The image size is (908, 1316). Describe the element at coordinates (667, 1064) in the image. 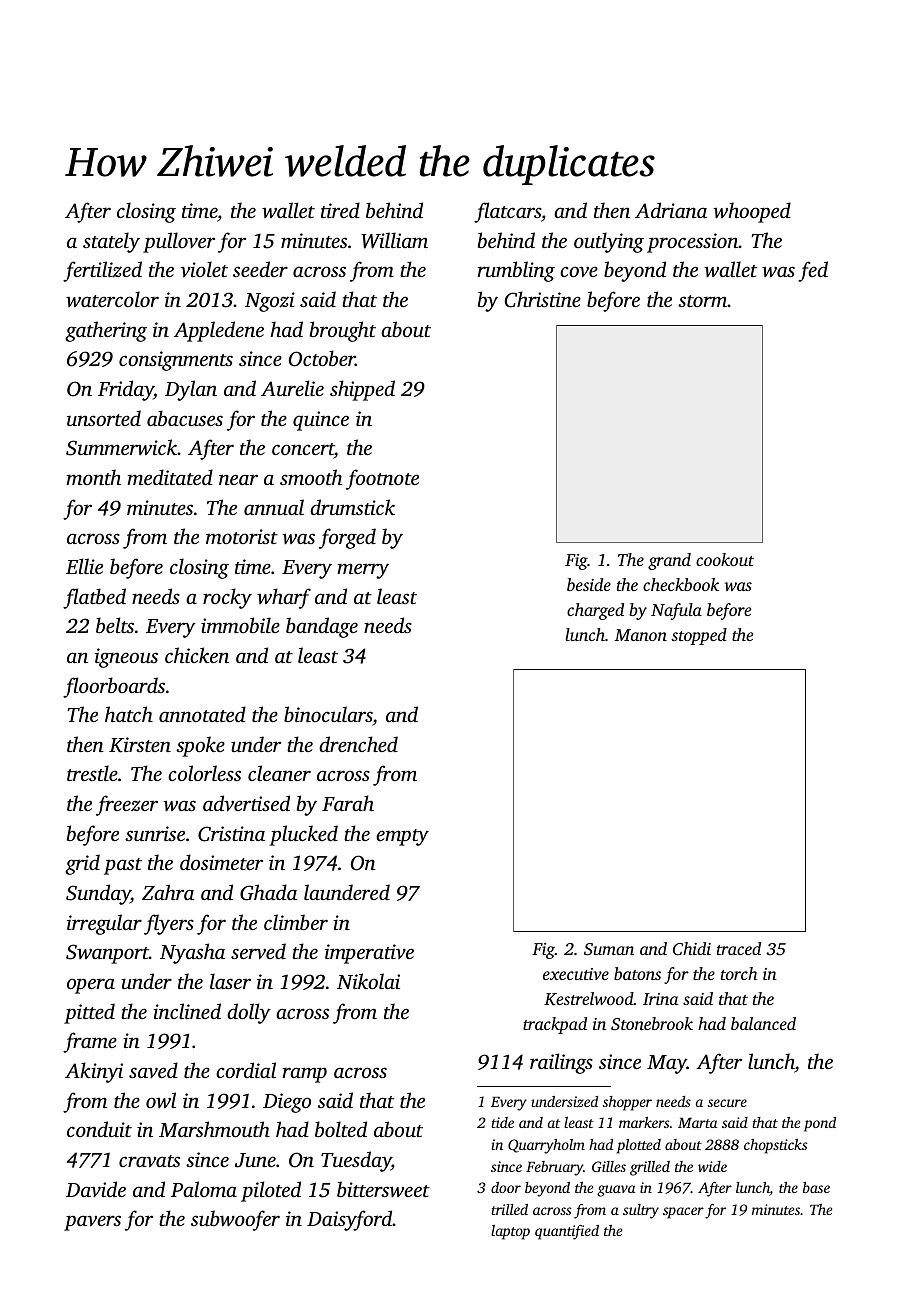

I see `May` at that location.
